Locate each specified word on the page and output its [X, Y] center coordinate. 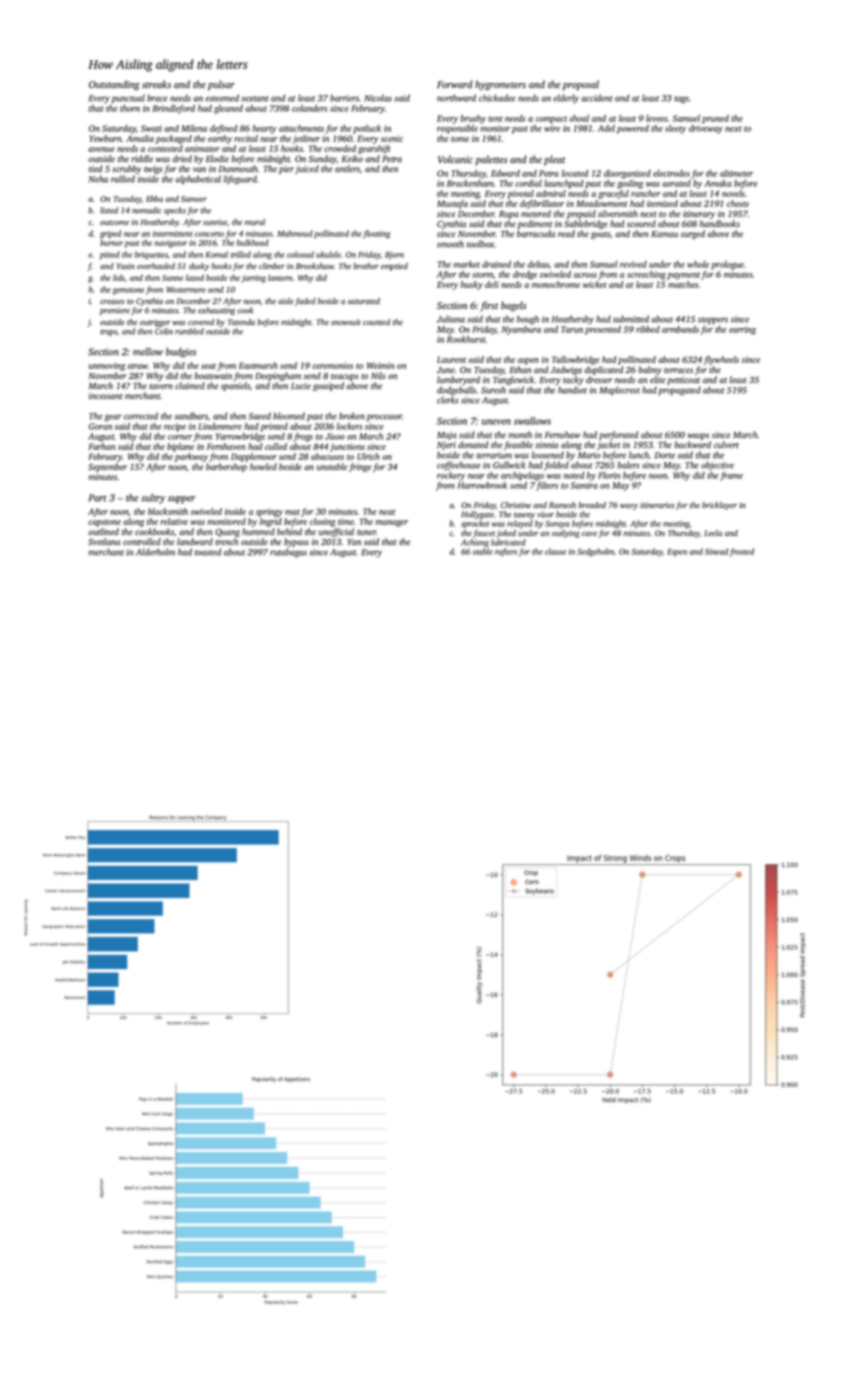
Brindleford [174, 109]
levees [657, 118]
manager [391, 523]
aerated [676, 183]
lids [119, 277]
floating [376, 234]
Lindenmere [220, 426]
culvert [726, 444]
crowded [340, 148]
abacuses [327, 456]
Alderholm [155, 552]
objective [717, 465]
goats [600, 235]
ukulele [328, 254]
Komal [217, 254]
